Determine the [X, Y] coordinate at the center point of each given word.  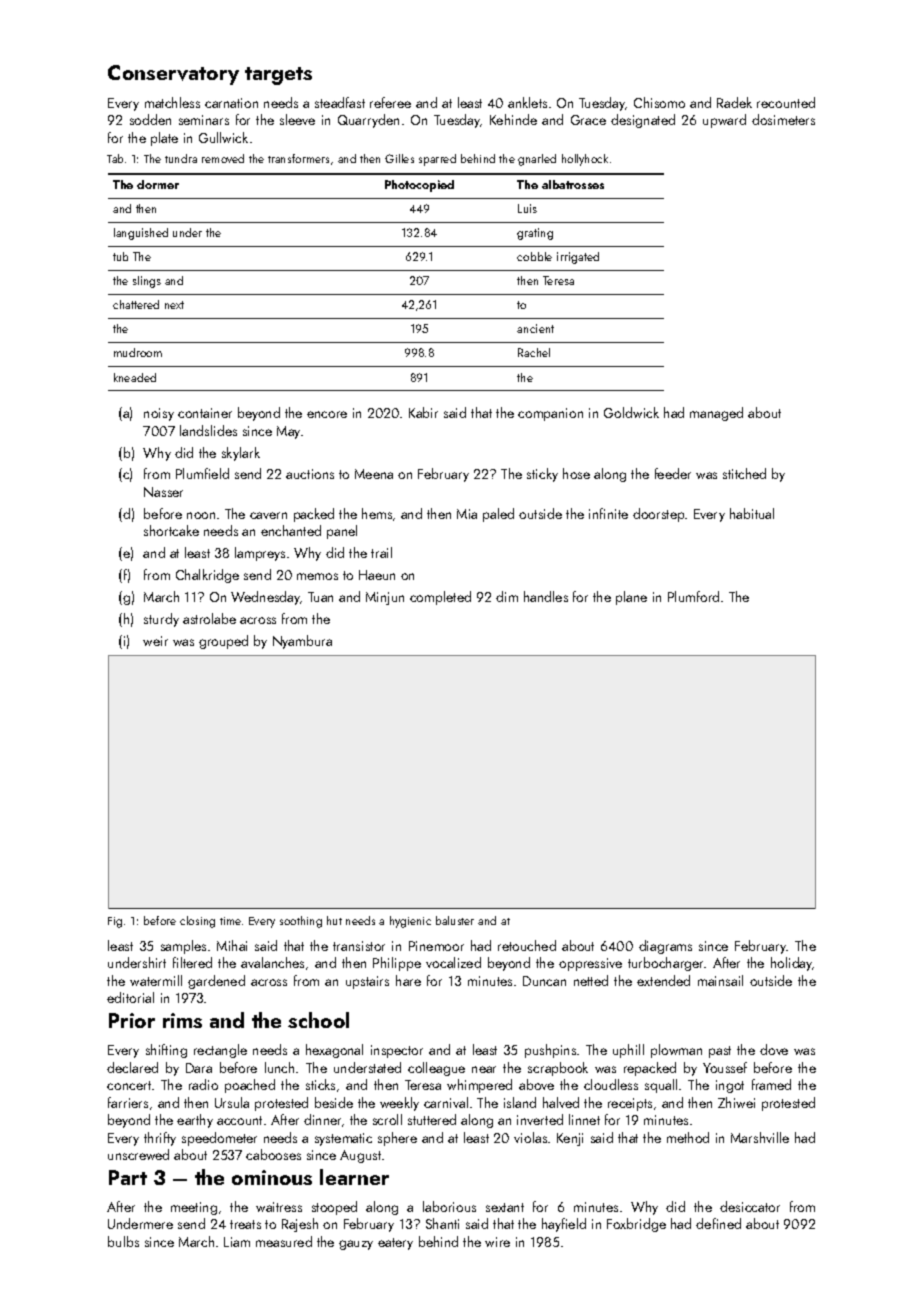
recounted [786, 102]
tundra [181, 158]
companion [550, 414]
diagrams [665, 947]
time [230, 921]
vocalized [453, 962]
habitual [752, 513]
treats [245, 1224]
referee [390, 102]
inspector [397, 1051]
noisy [159, 414]
